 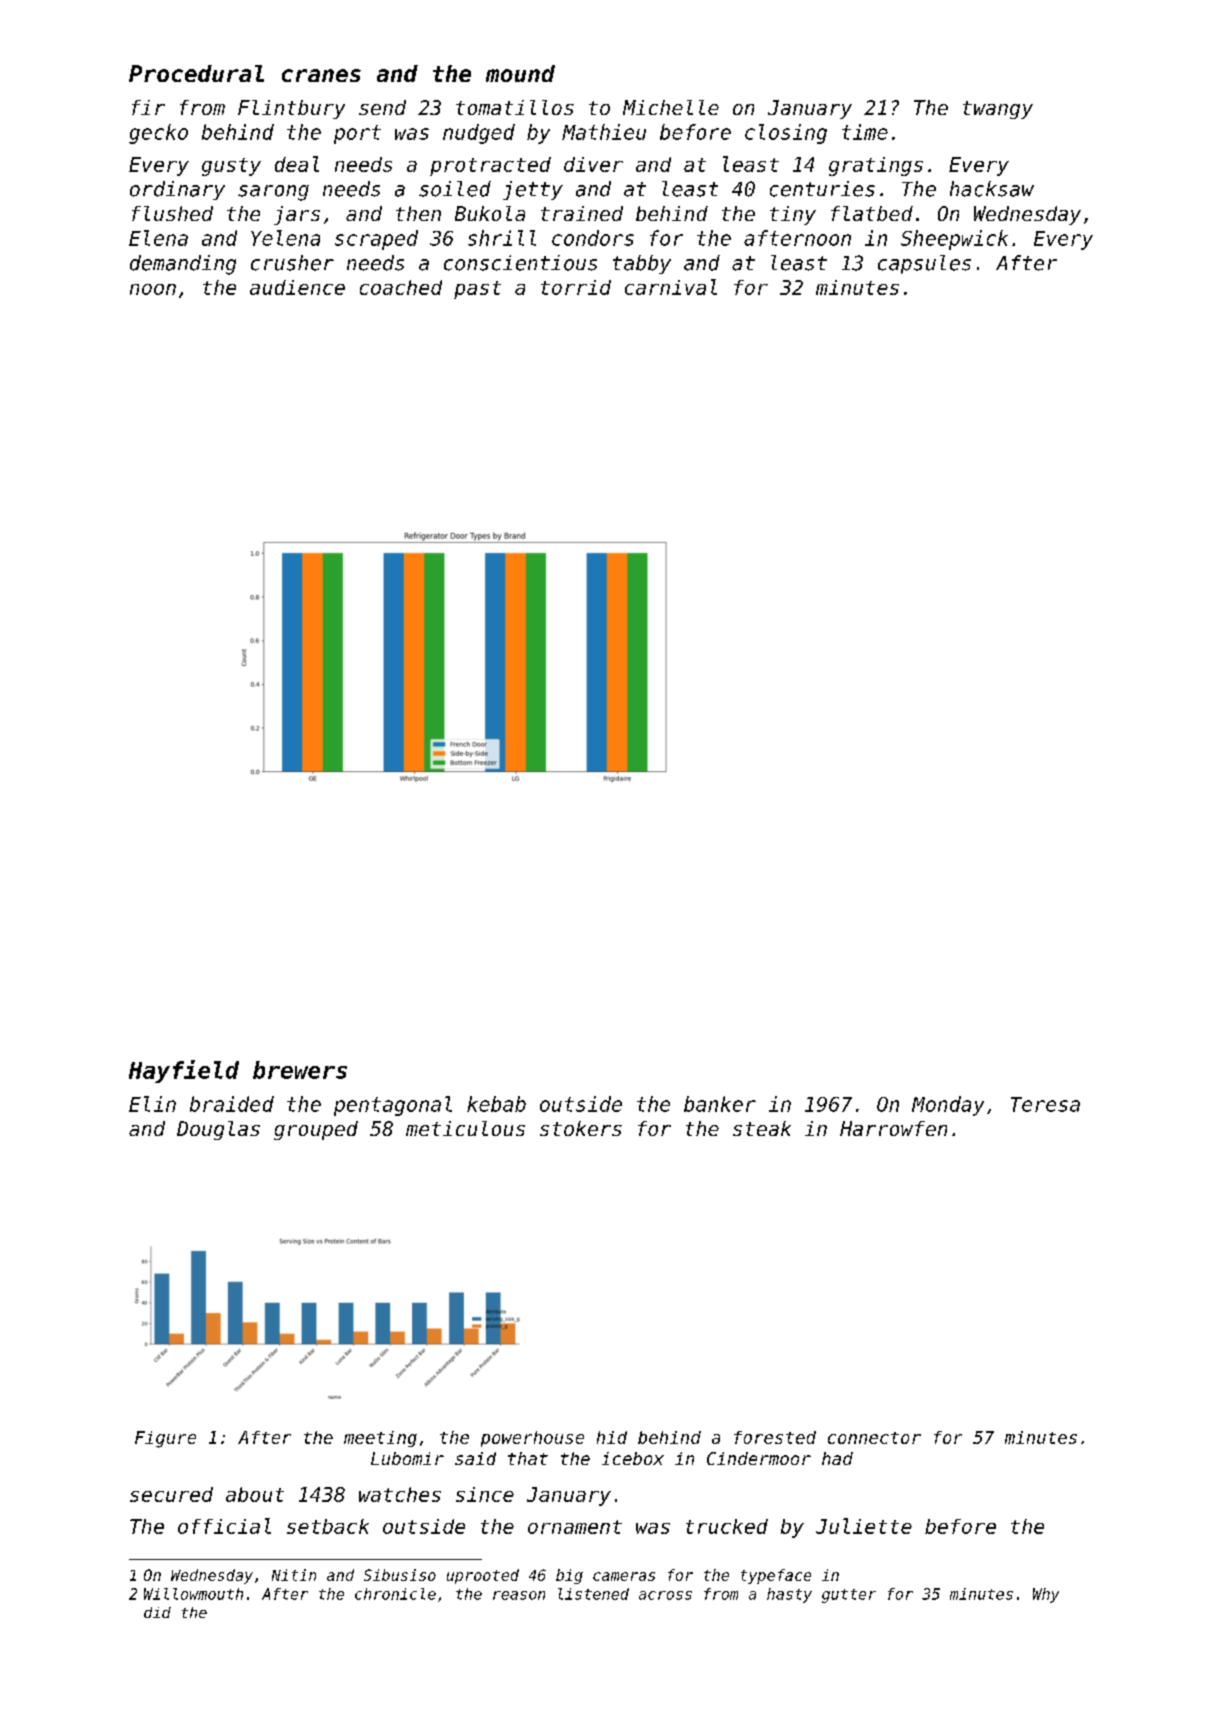 What do you see at coordinates (874, 1438) in the image?
I see `connector` at bounding box center [874, 1438].
